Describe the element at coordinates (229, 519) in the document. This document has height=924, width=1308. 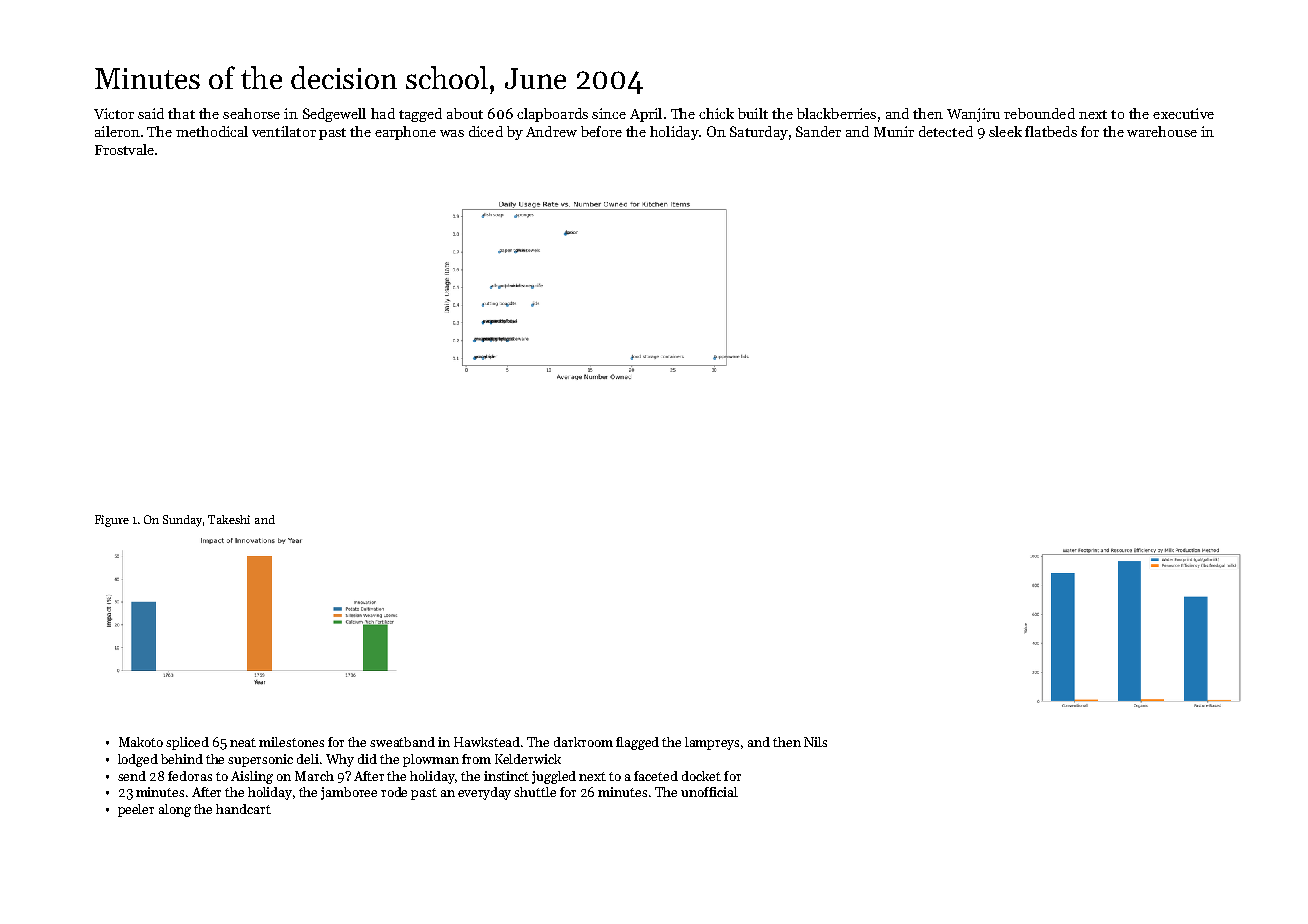
I see `Takeshi` at that location.
